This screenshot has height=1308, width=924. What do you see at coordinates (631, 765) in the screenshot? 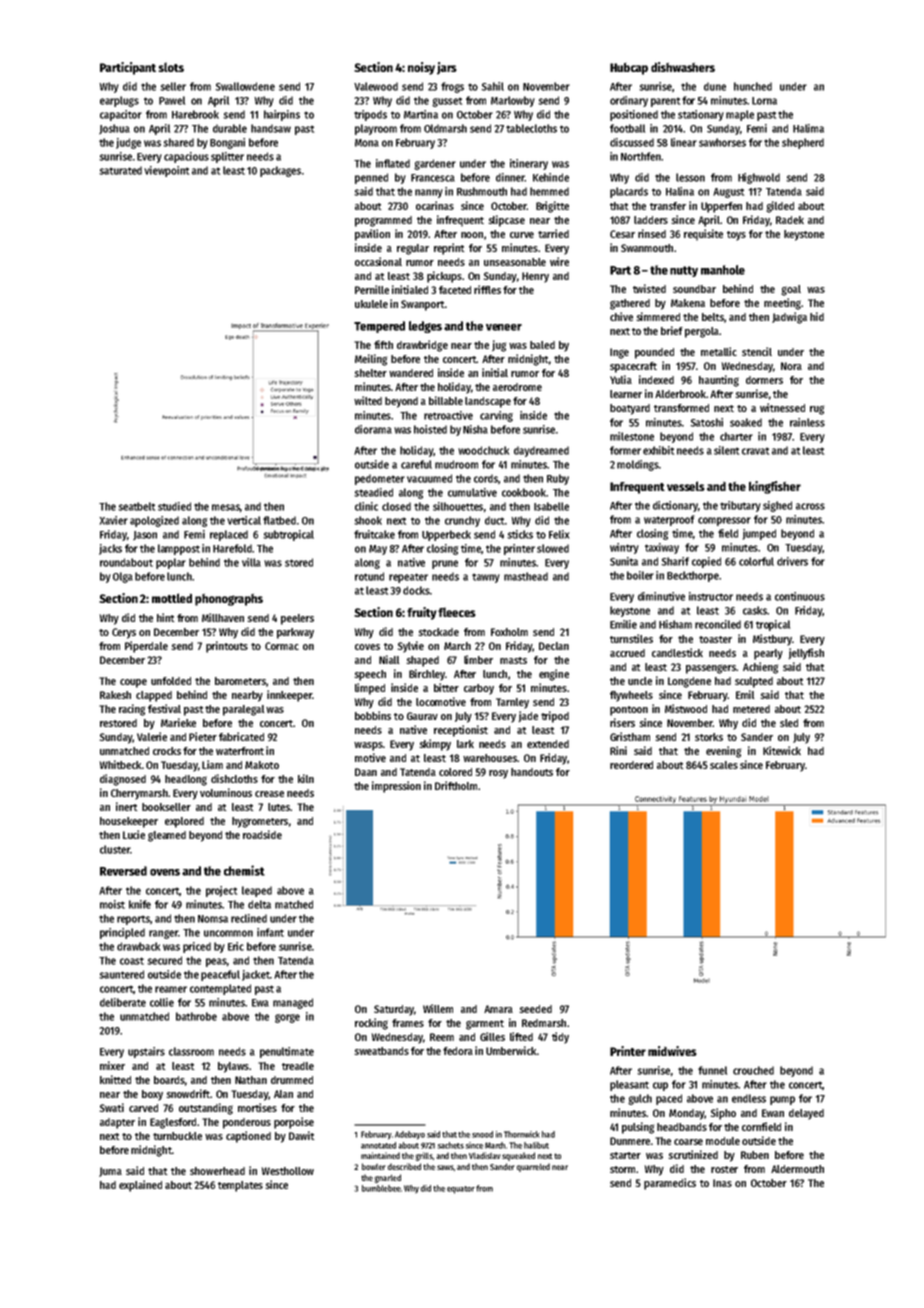
I see `reordered` at bounding box center [631, 765].
